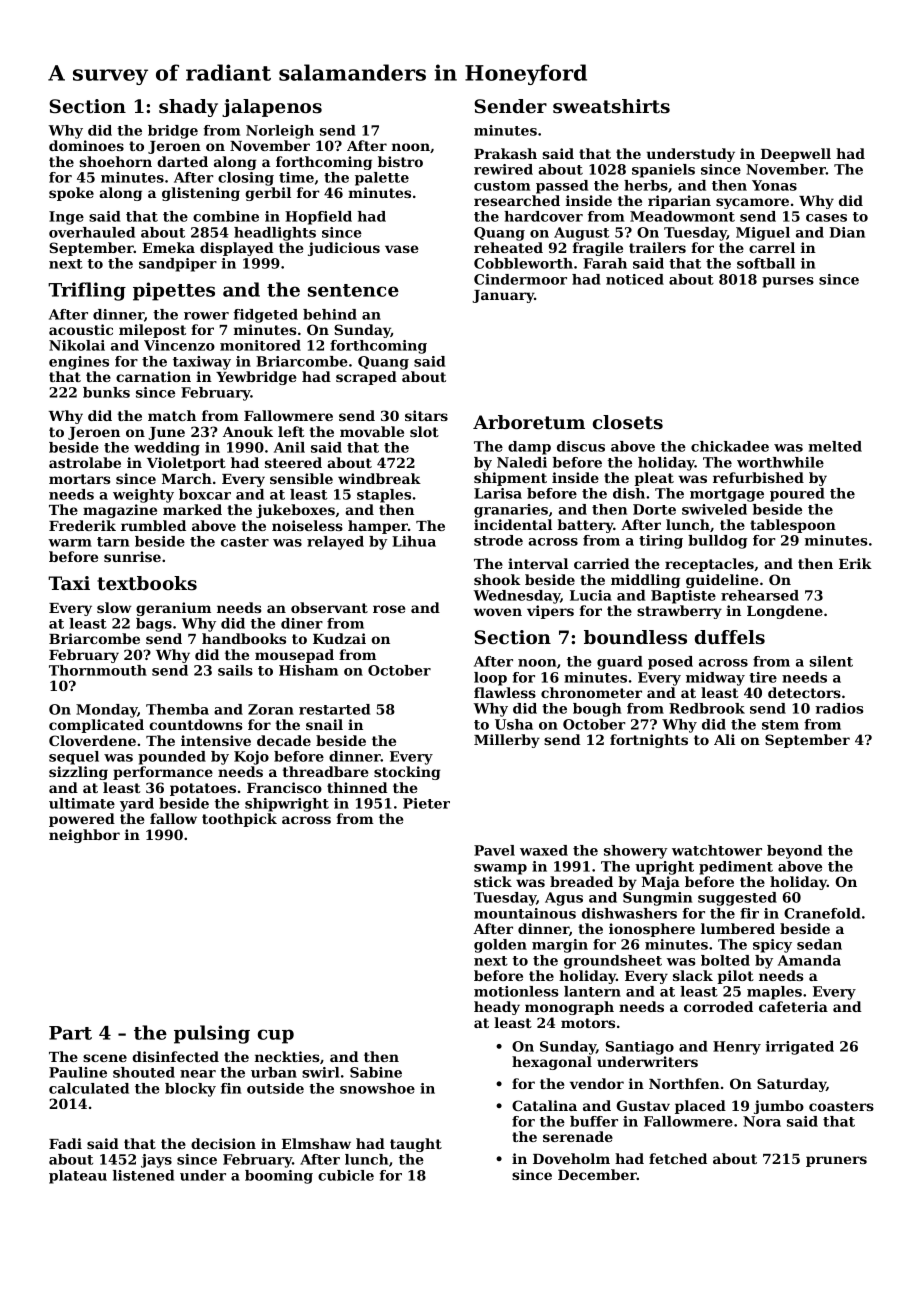  Describe the element at coordinates (505, 692) in the document. I see `flawless` at that location.
